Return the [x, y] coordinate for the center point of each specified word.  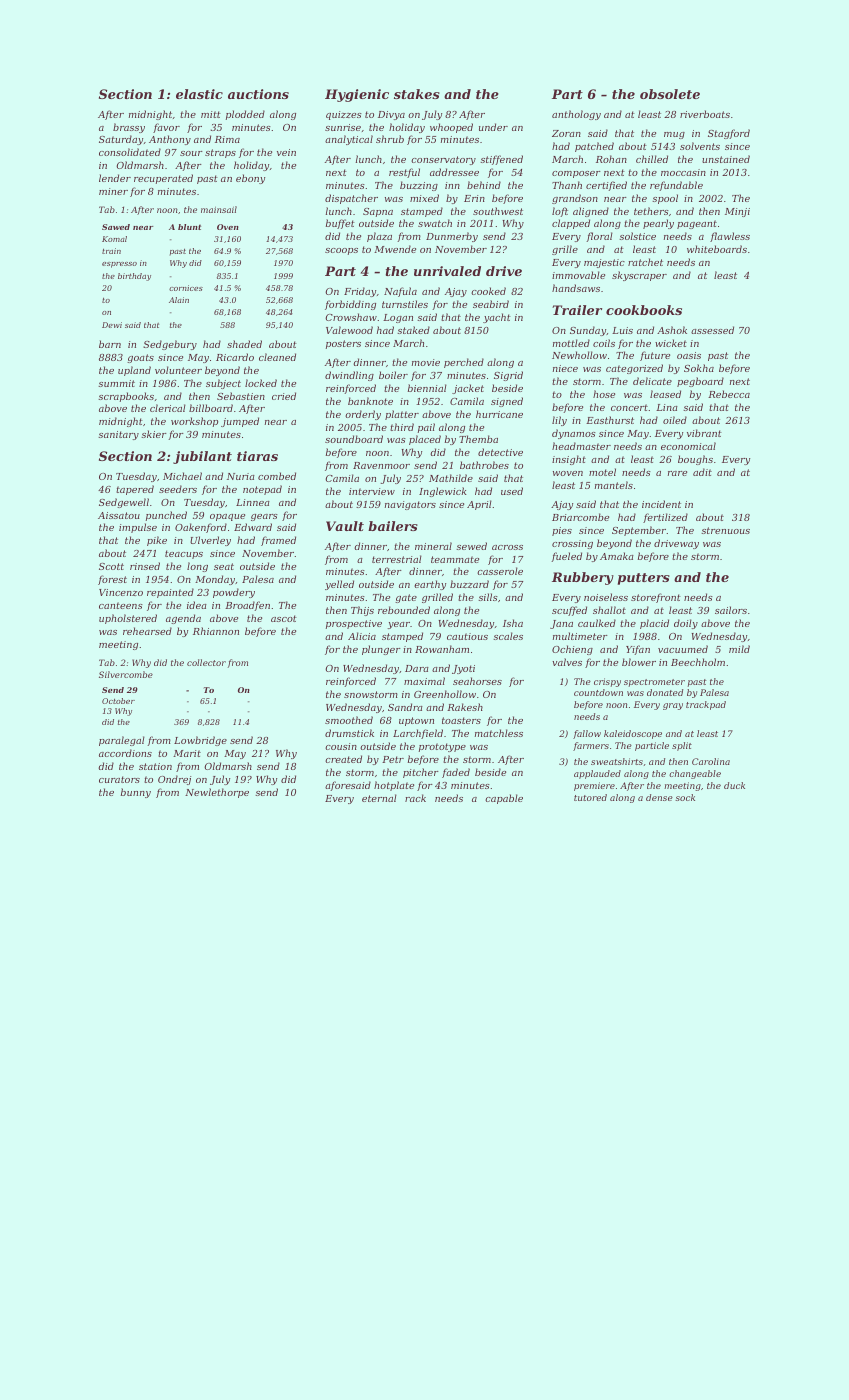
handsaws [576, 288]
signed [507, 402]
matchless [499, 733]
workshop [194, 422]
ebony [250, 179]
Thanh [567, 185]
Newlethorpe [217, 793]
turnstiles [405, 304]
